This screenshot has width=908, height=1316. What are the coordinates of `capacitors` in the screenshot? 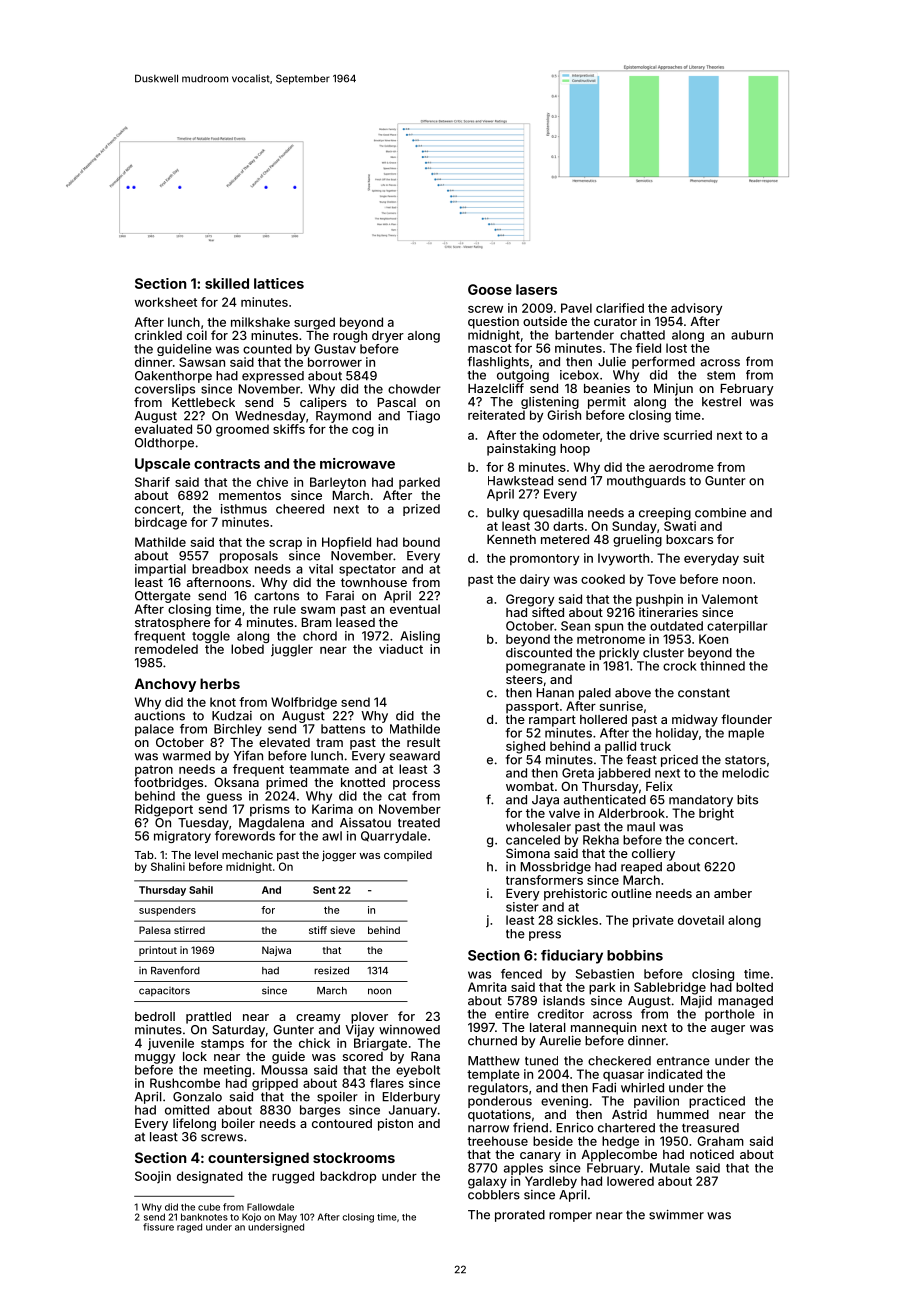 It's located at (164, 991).
